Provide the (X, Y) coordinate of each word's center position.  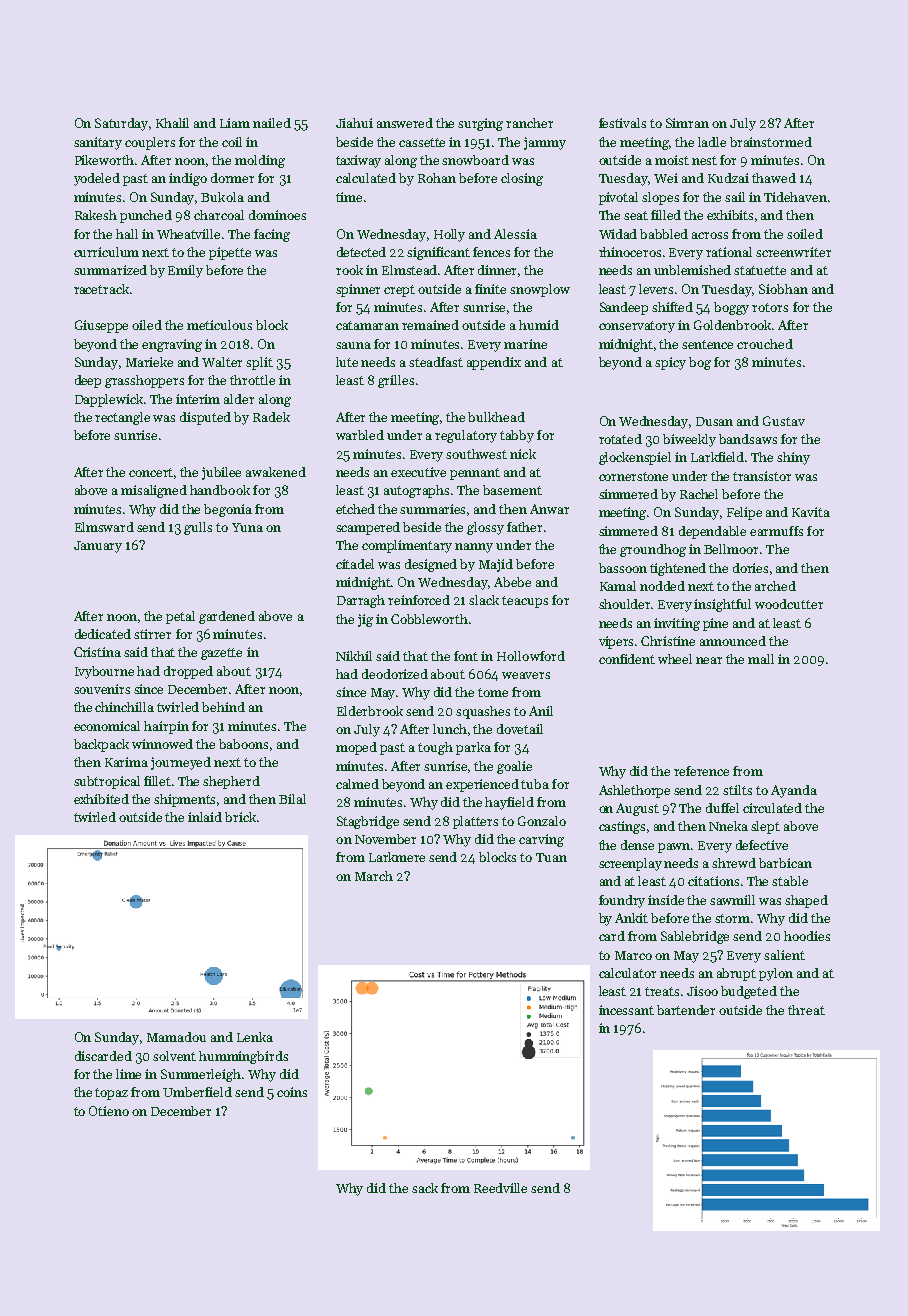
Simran (687, 123)
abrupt (736, 974)
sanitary (98, 143)
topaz (111, 1094)
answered (405, 123)
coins (292, 1092)
